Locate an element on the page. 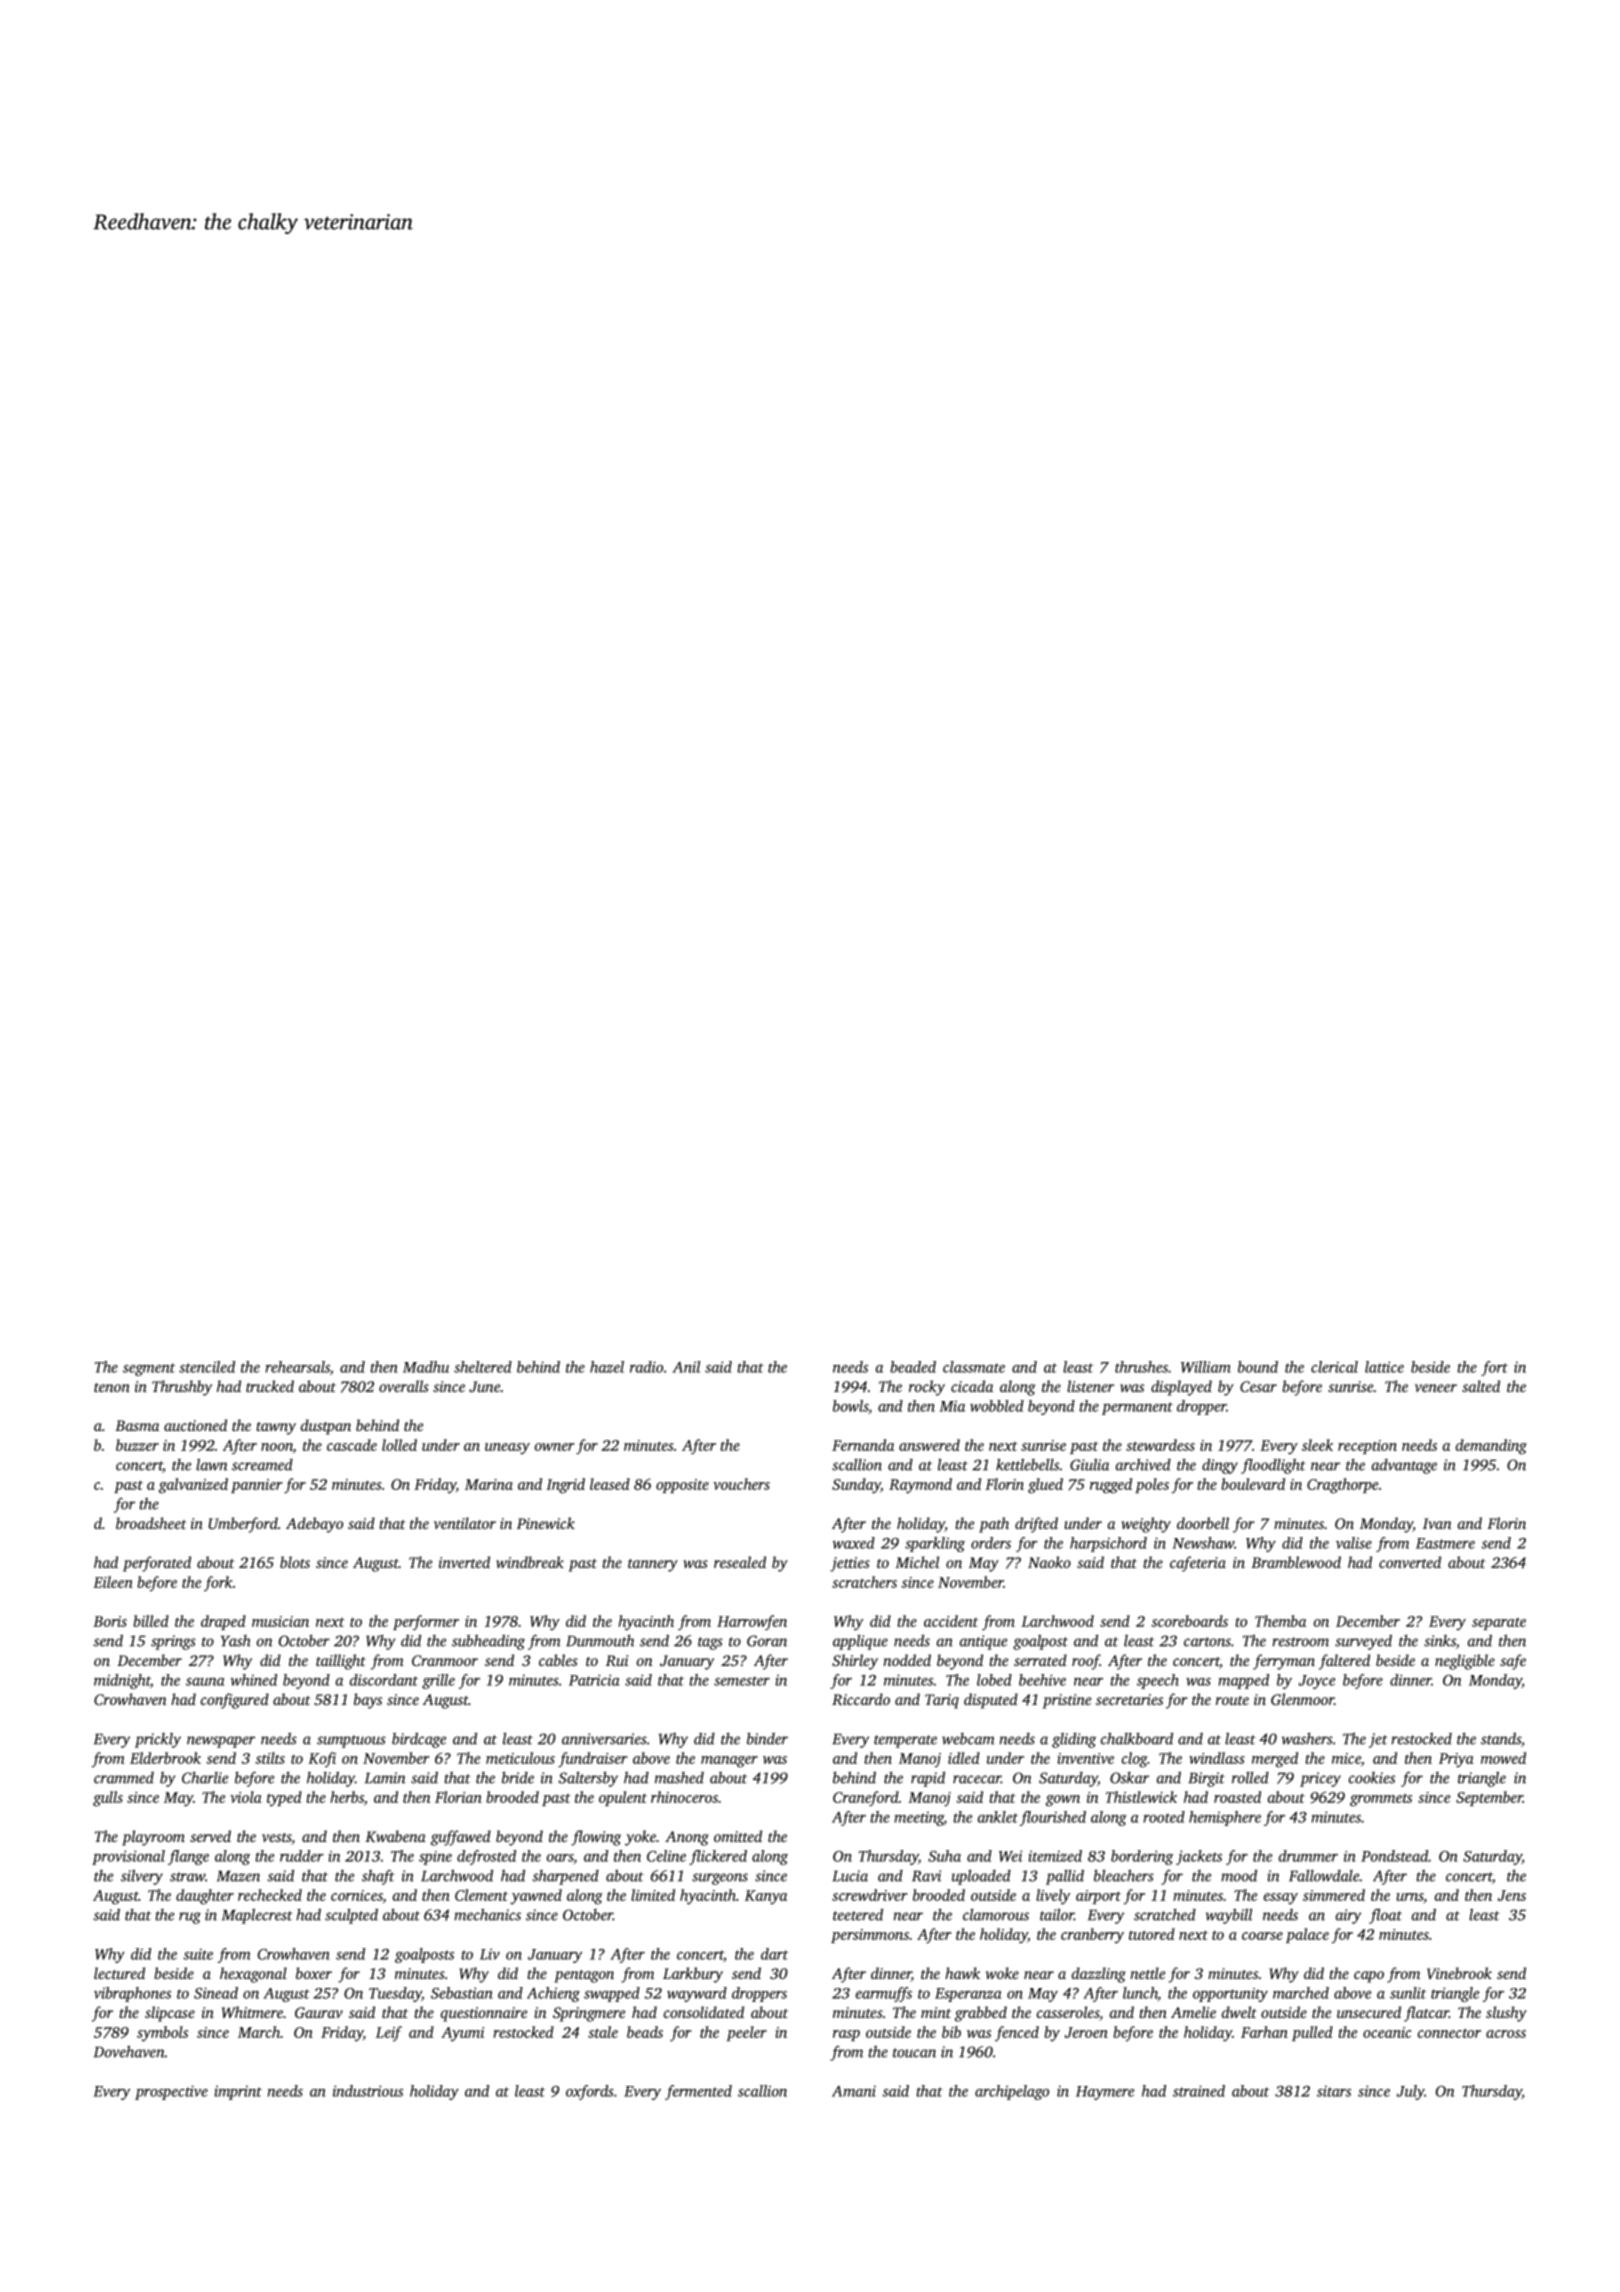 Image resolution: width=1620 pixels, height=2292 pixels. sleek is located at coordinates (1317, 1445).
